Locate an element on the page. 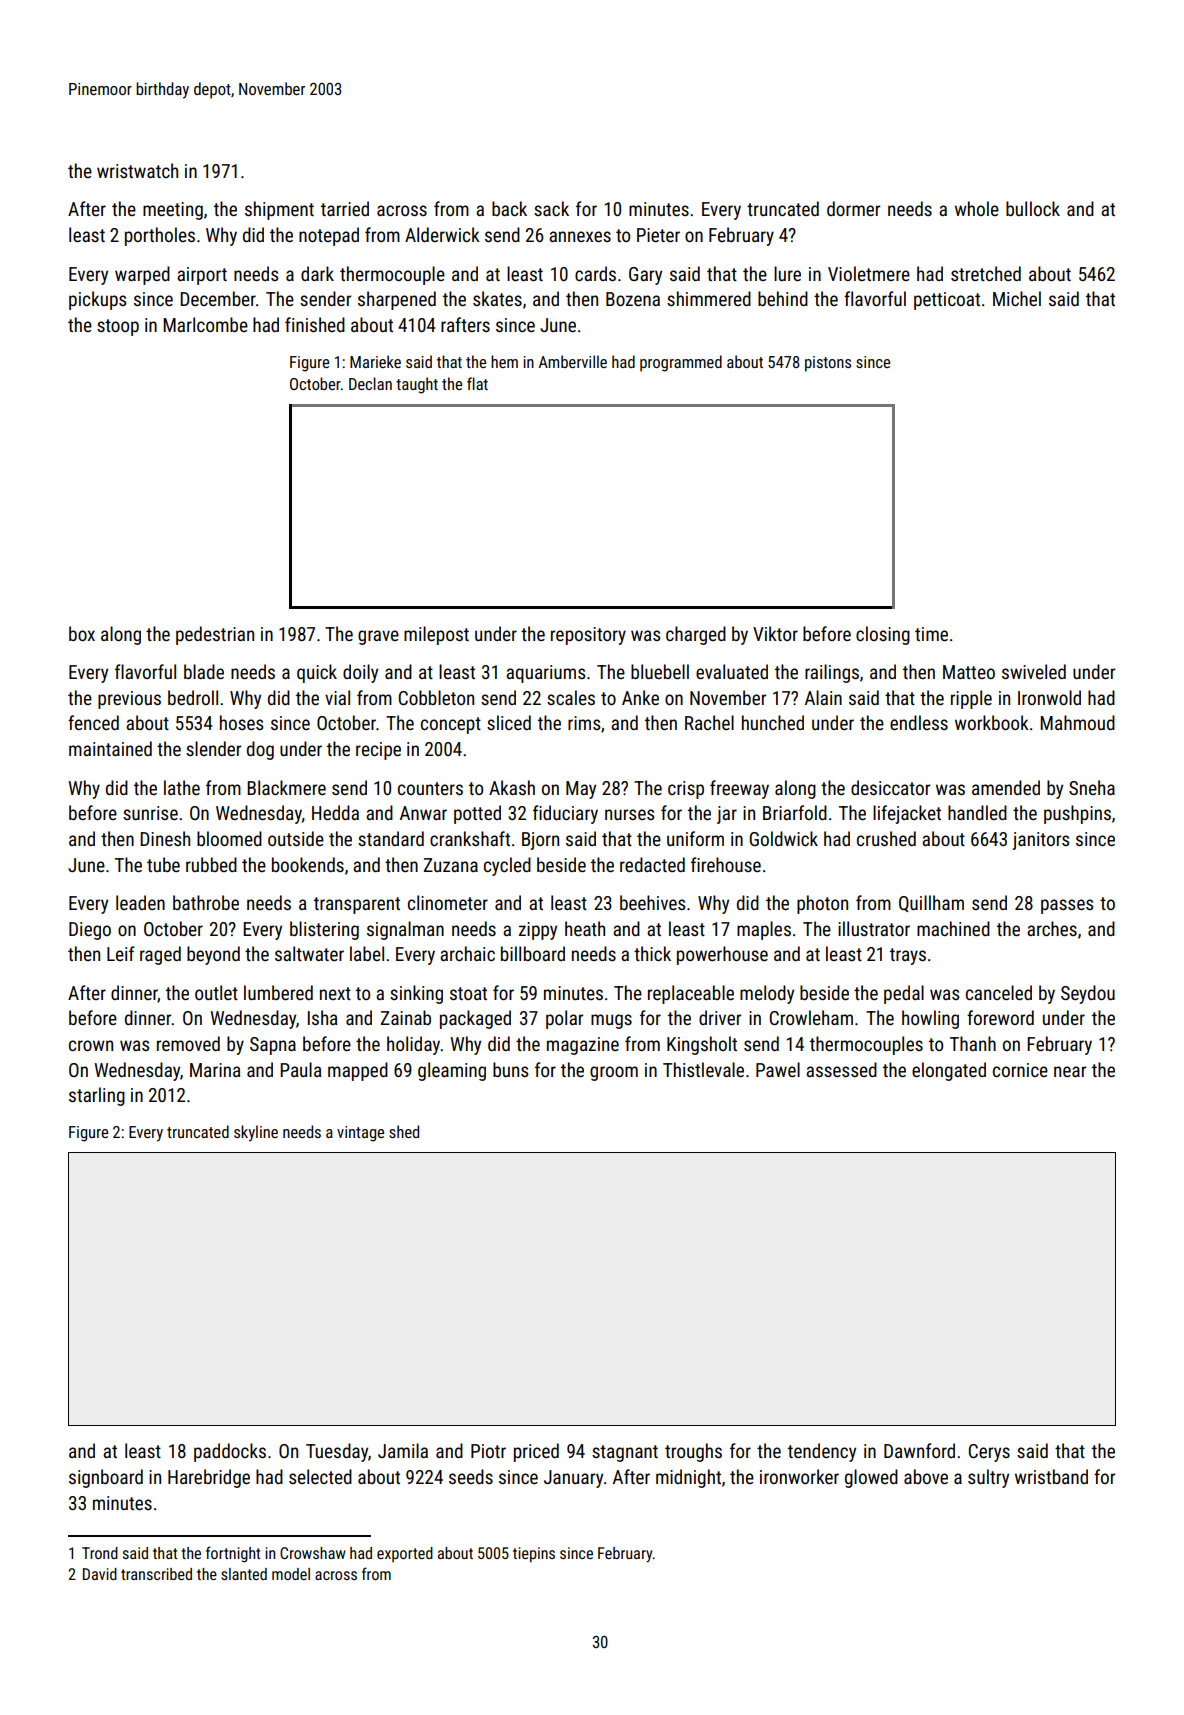 This page has width=1184, height=1715. Michel is located at coordinates (1017, 298).
